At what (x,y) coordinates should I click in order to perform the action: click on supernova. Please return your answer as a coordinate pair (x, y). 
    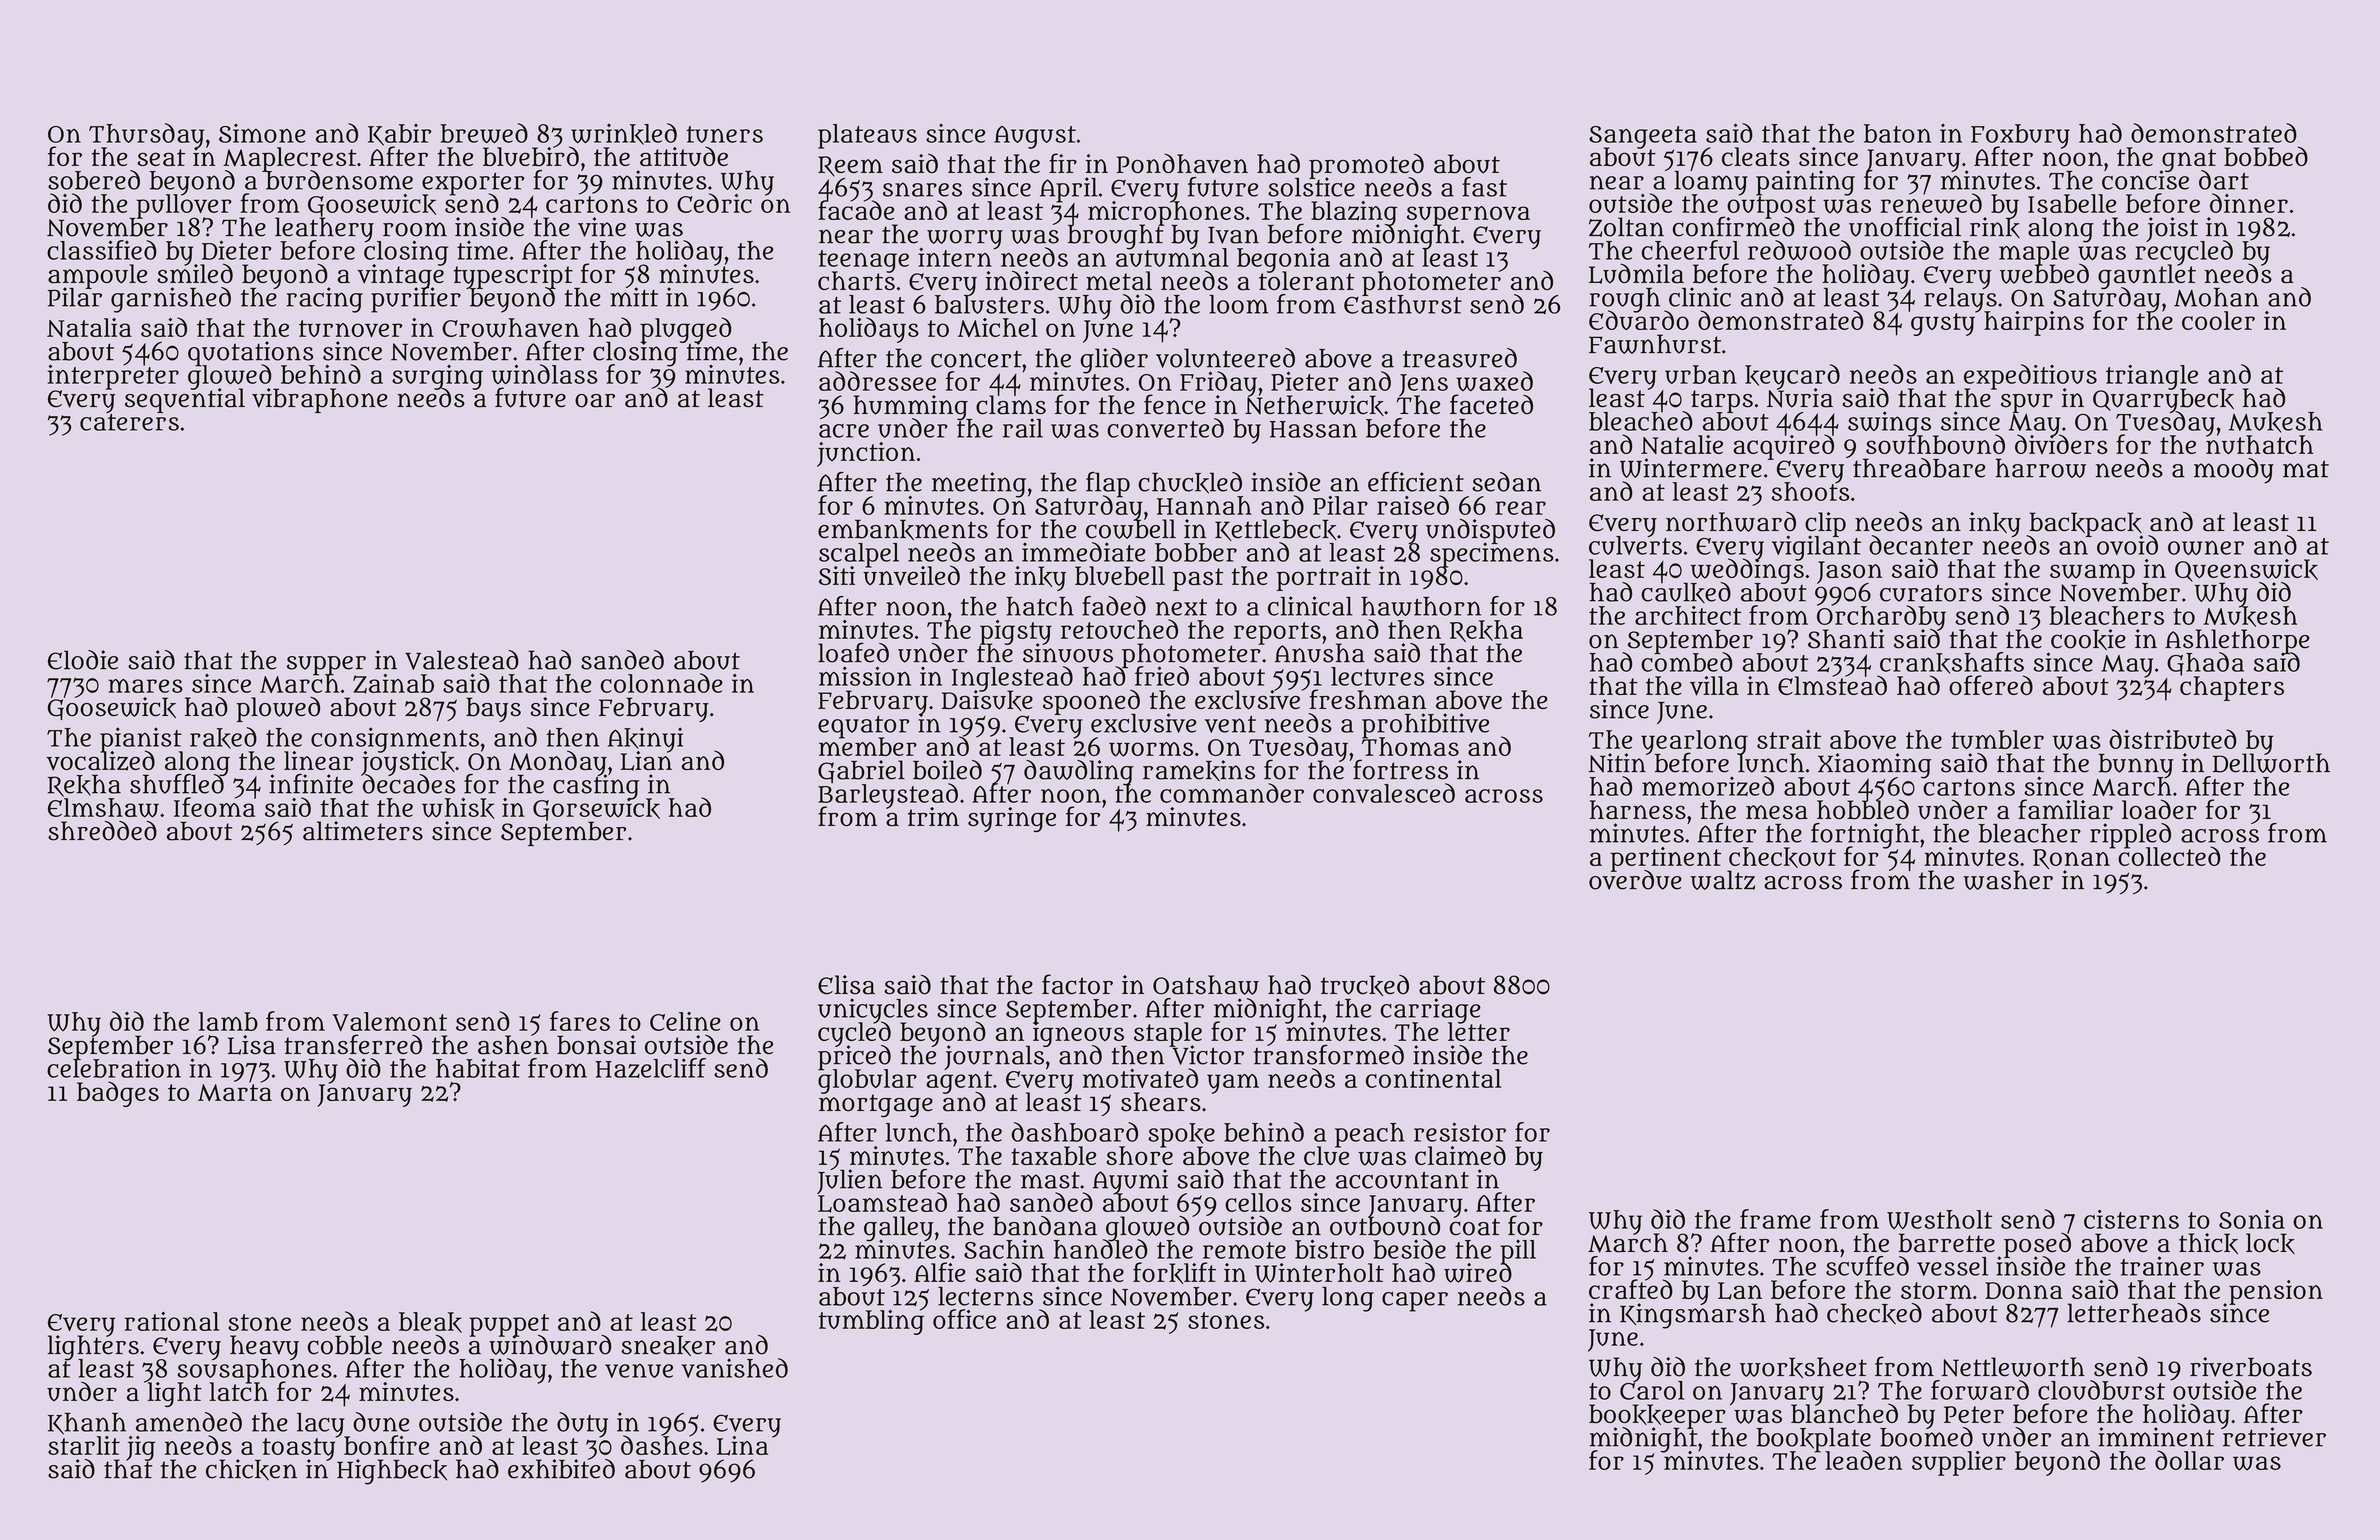
    Looking at the image, I should click on (1468, 215).
